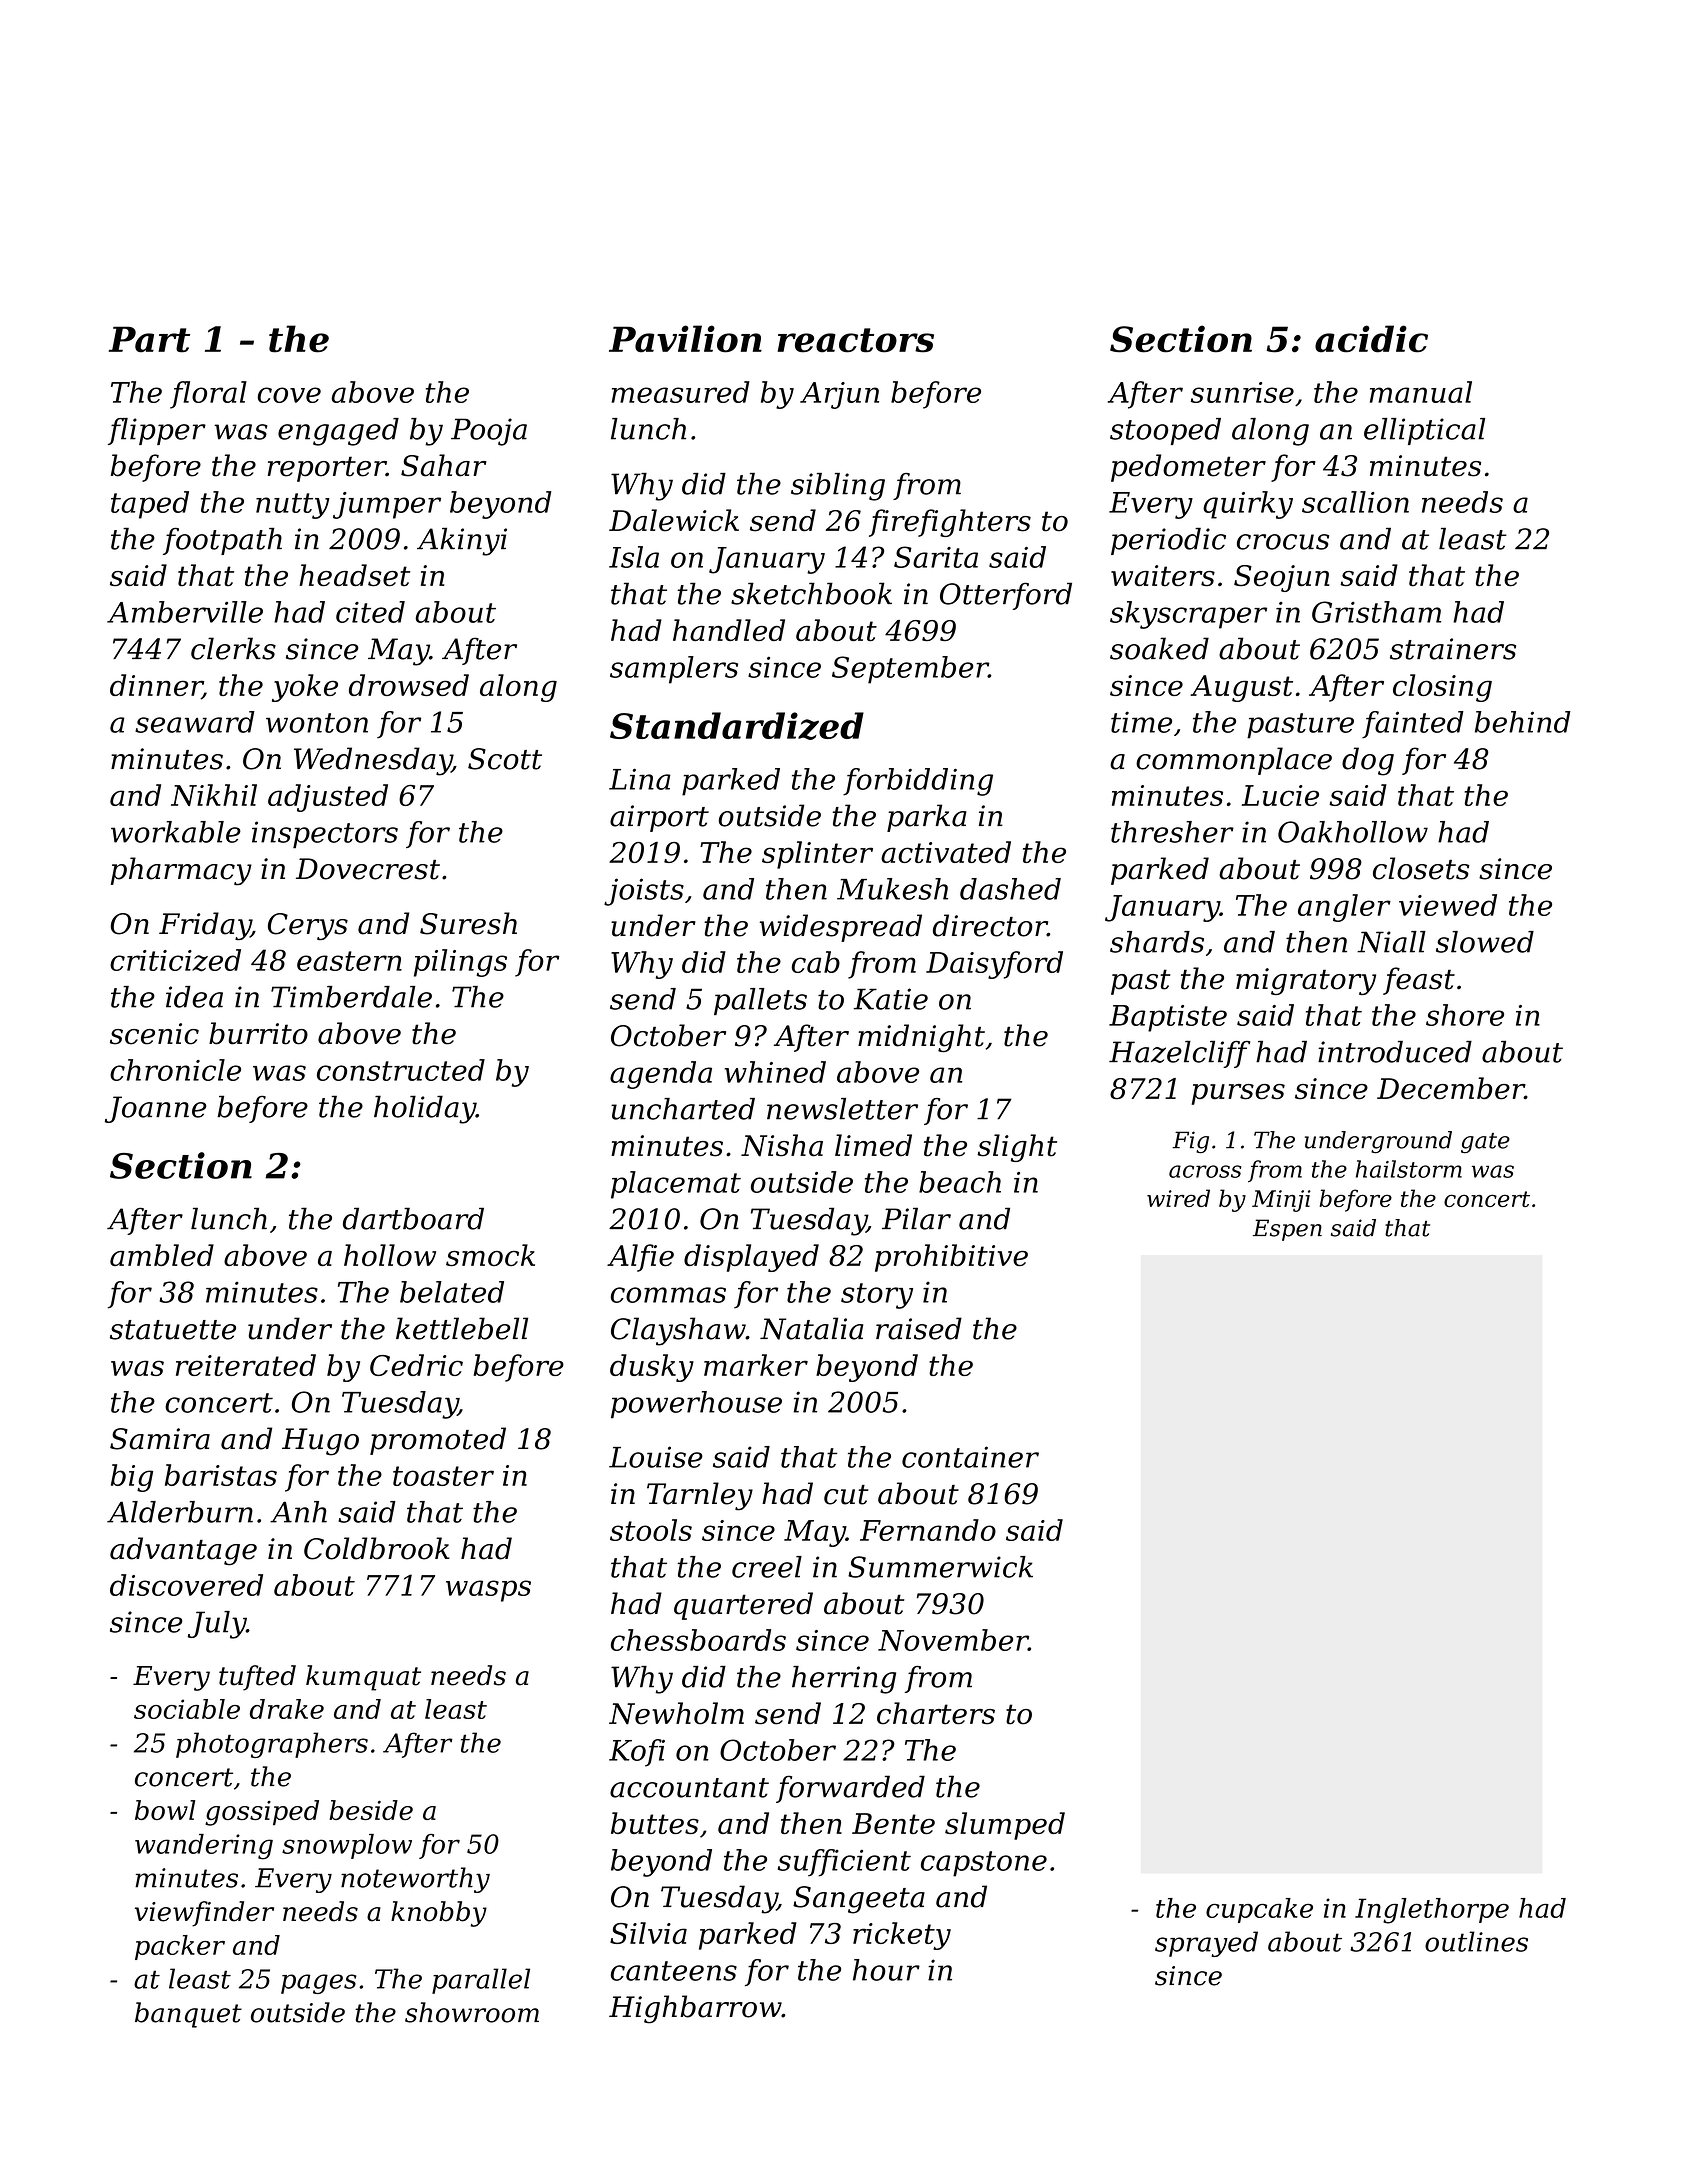 This page has height=2178, width=1683. I want to click on kettlebell, so click(462, 1328).
